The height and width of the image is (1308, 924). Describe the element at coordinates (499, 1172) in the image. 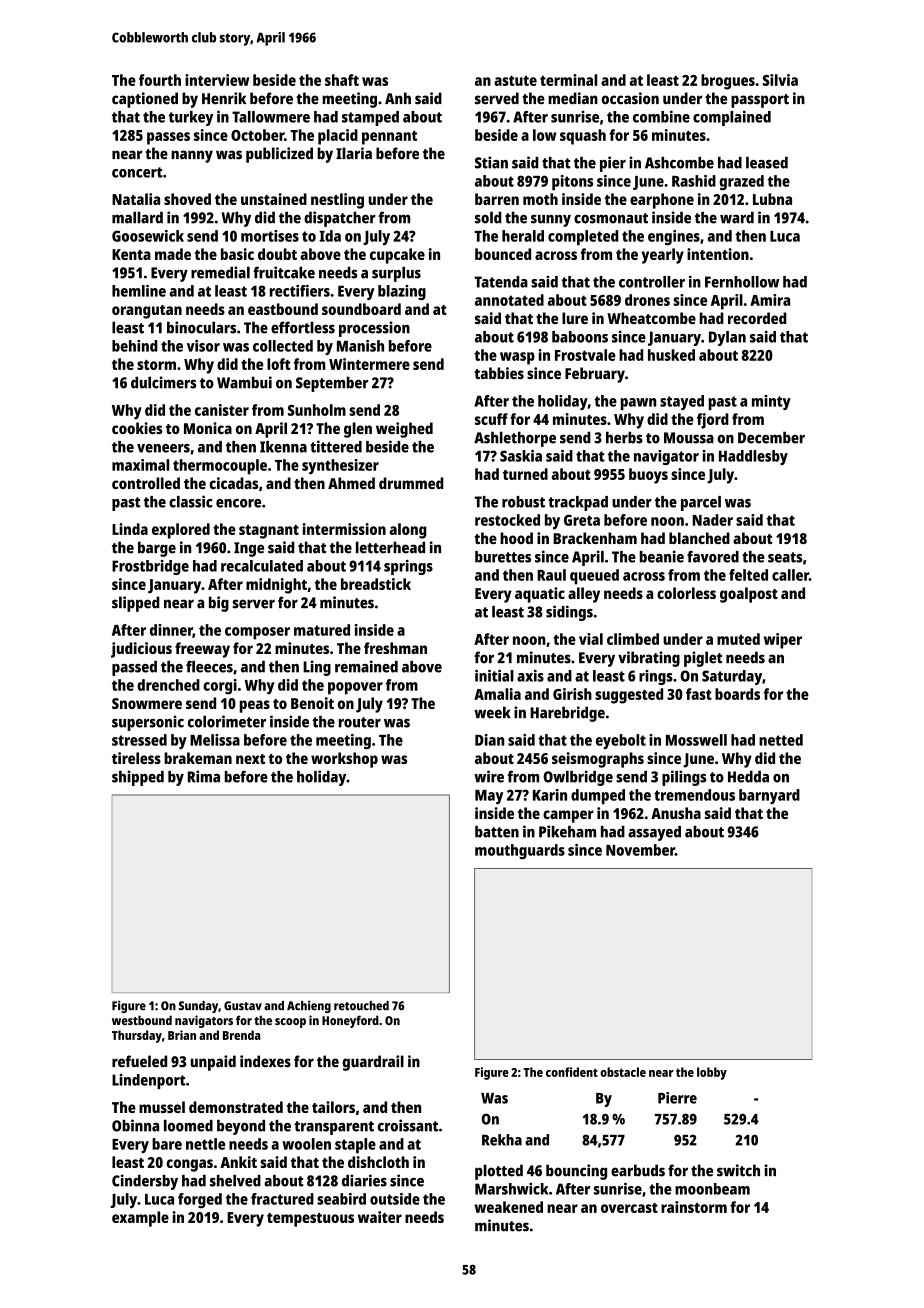

I see `plotted` at that location.
